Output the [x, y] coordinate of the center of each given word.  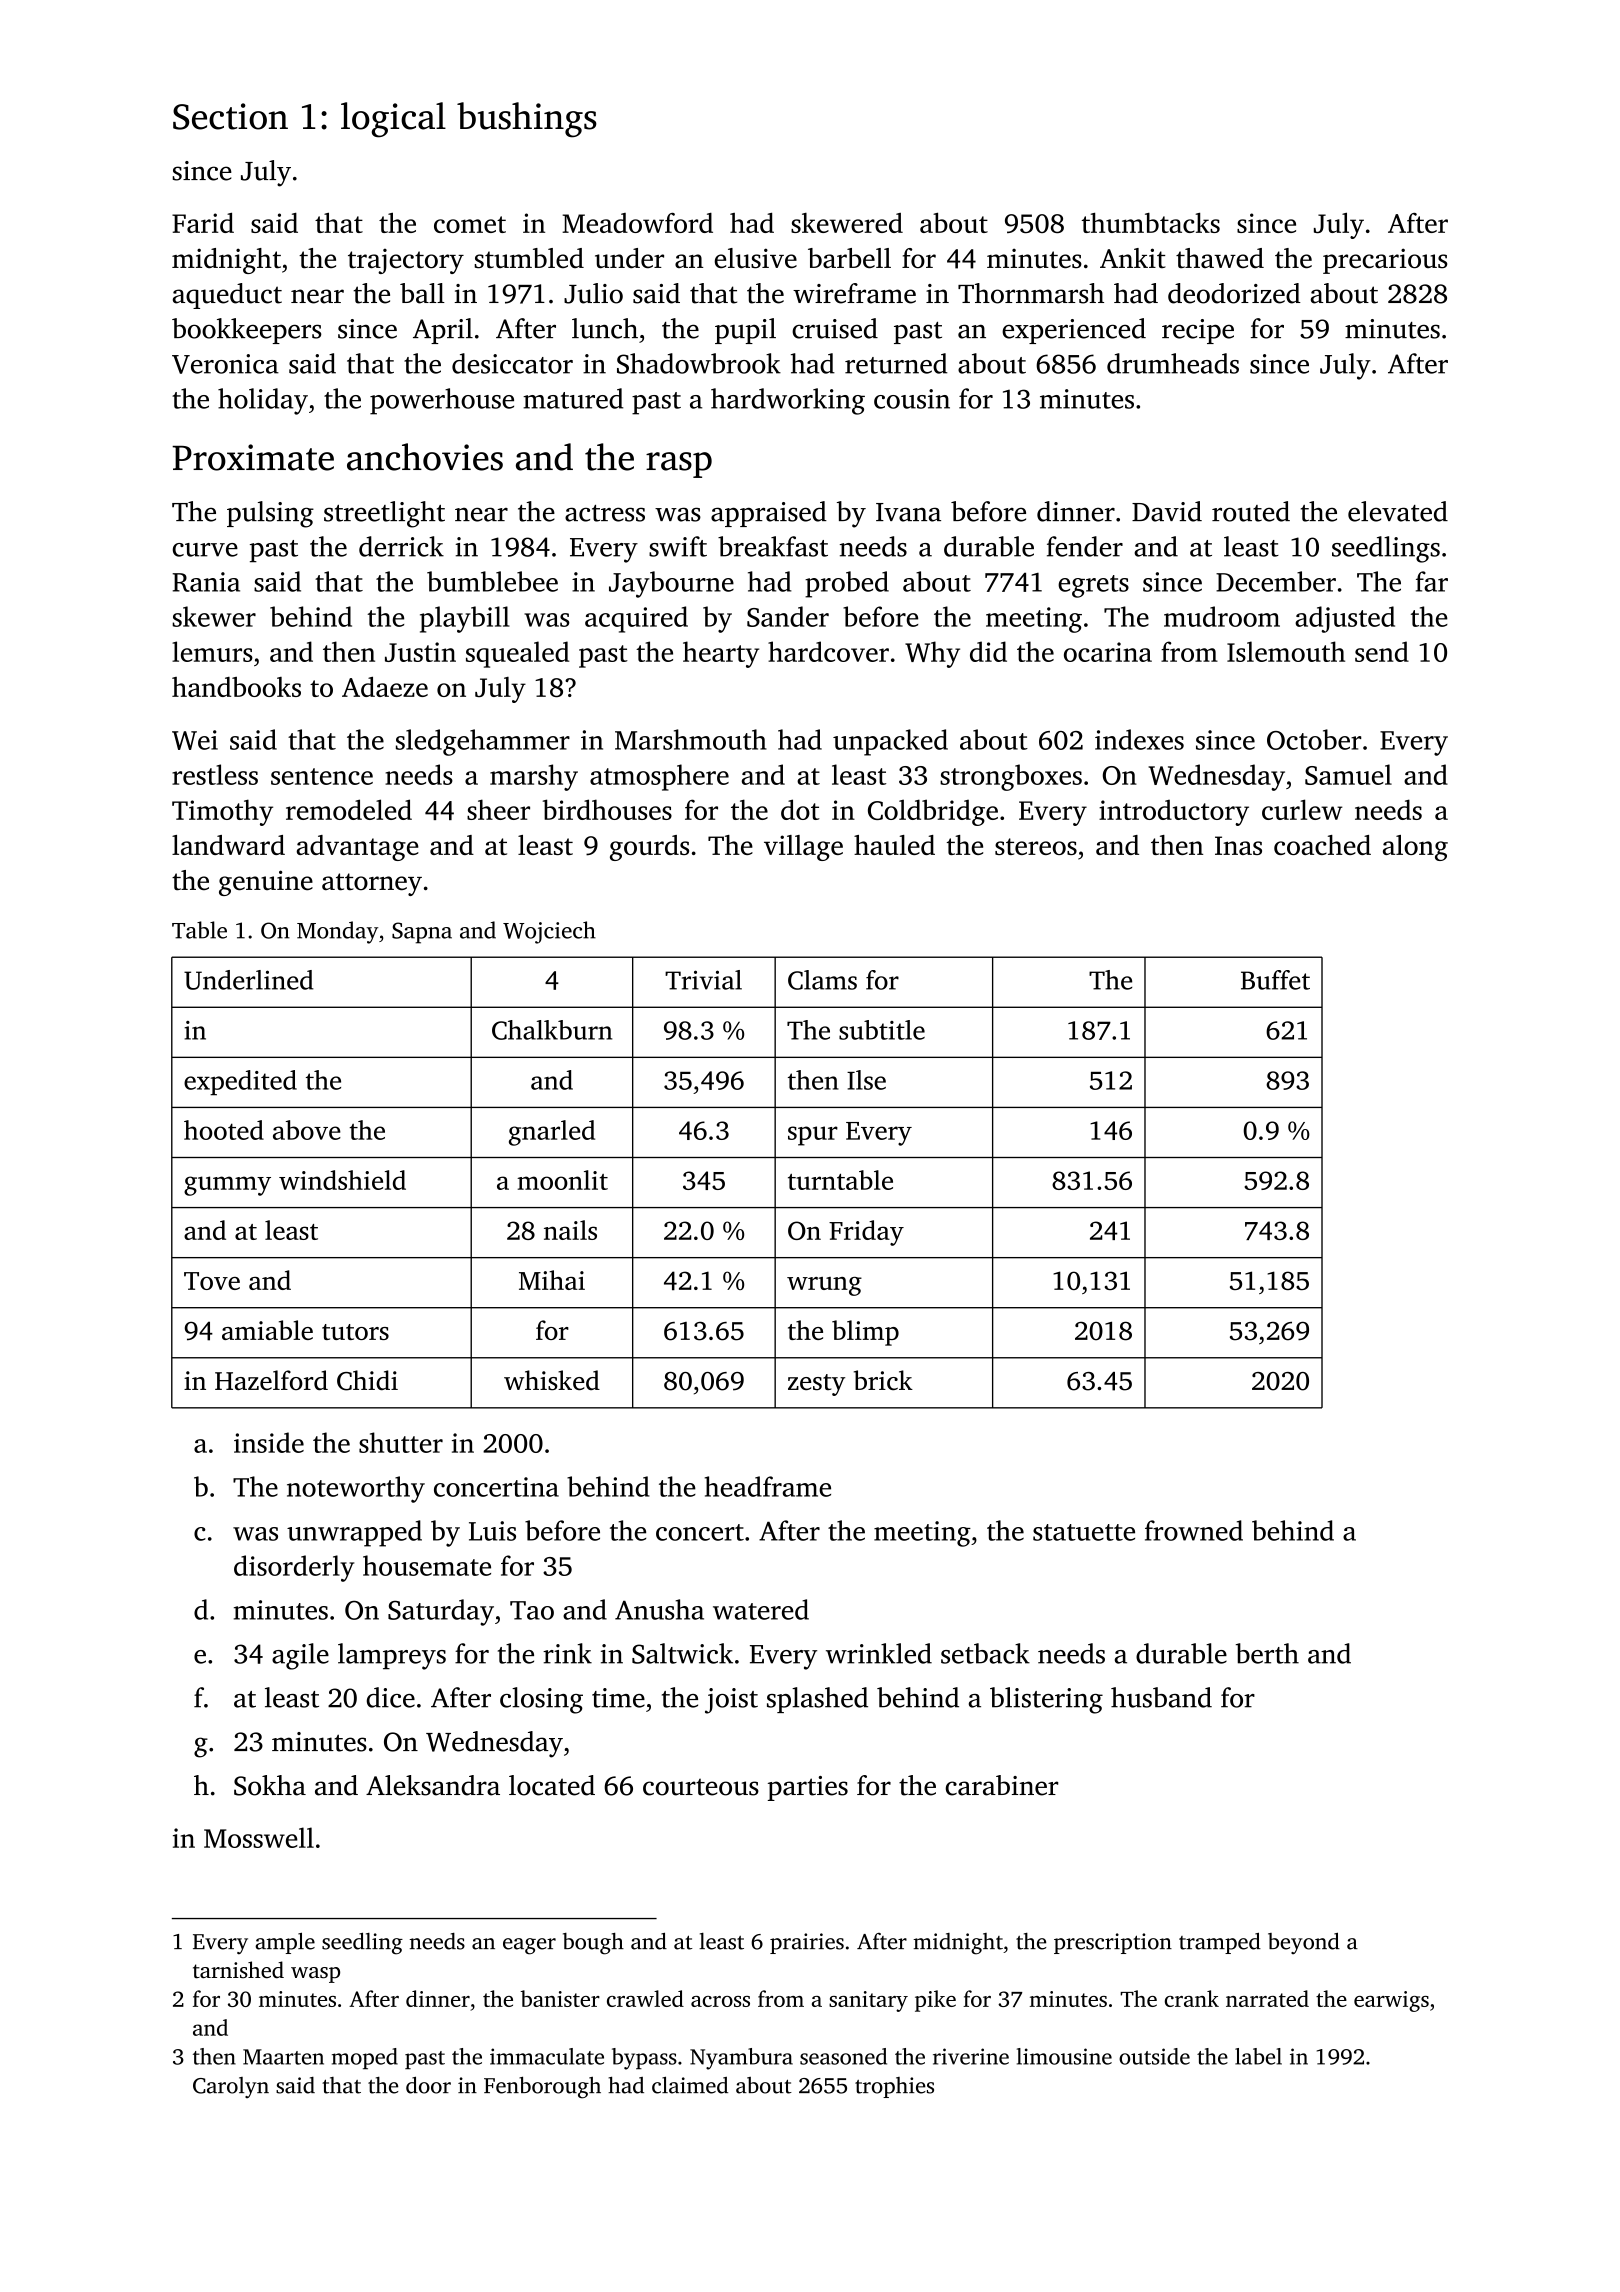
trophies [894, 2087]
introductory [1174, 813]
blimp [865, 1333]
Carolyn [231, 2087]
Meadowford [637, 223]
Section [230, 116]
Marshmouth [691, 739]
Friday [866, 1233]
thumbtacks [1151, 223]
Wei [195, 740]
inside [269, 1442]
